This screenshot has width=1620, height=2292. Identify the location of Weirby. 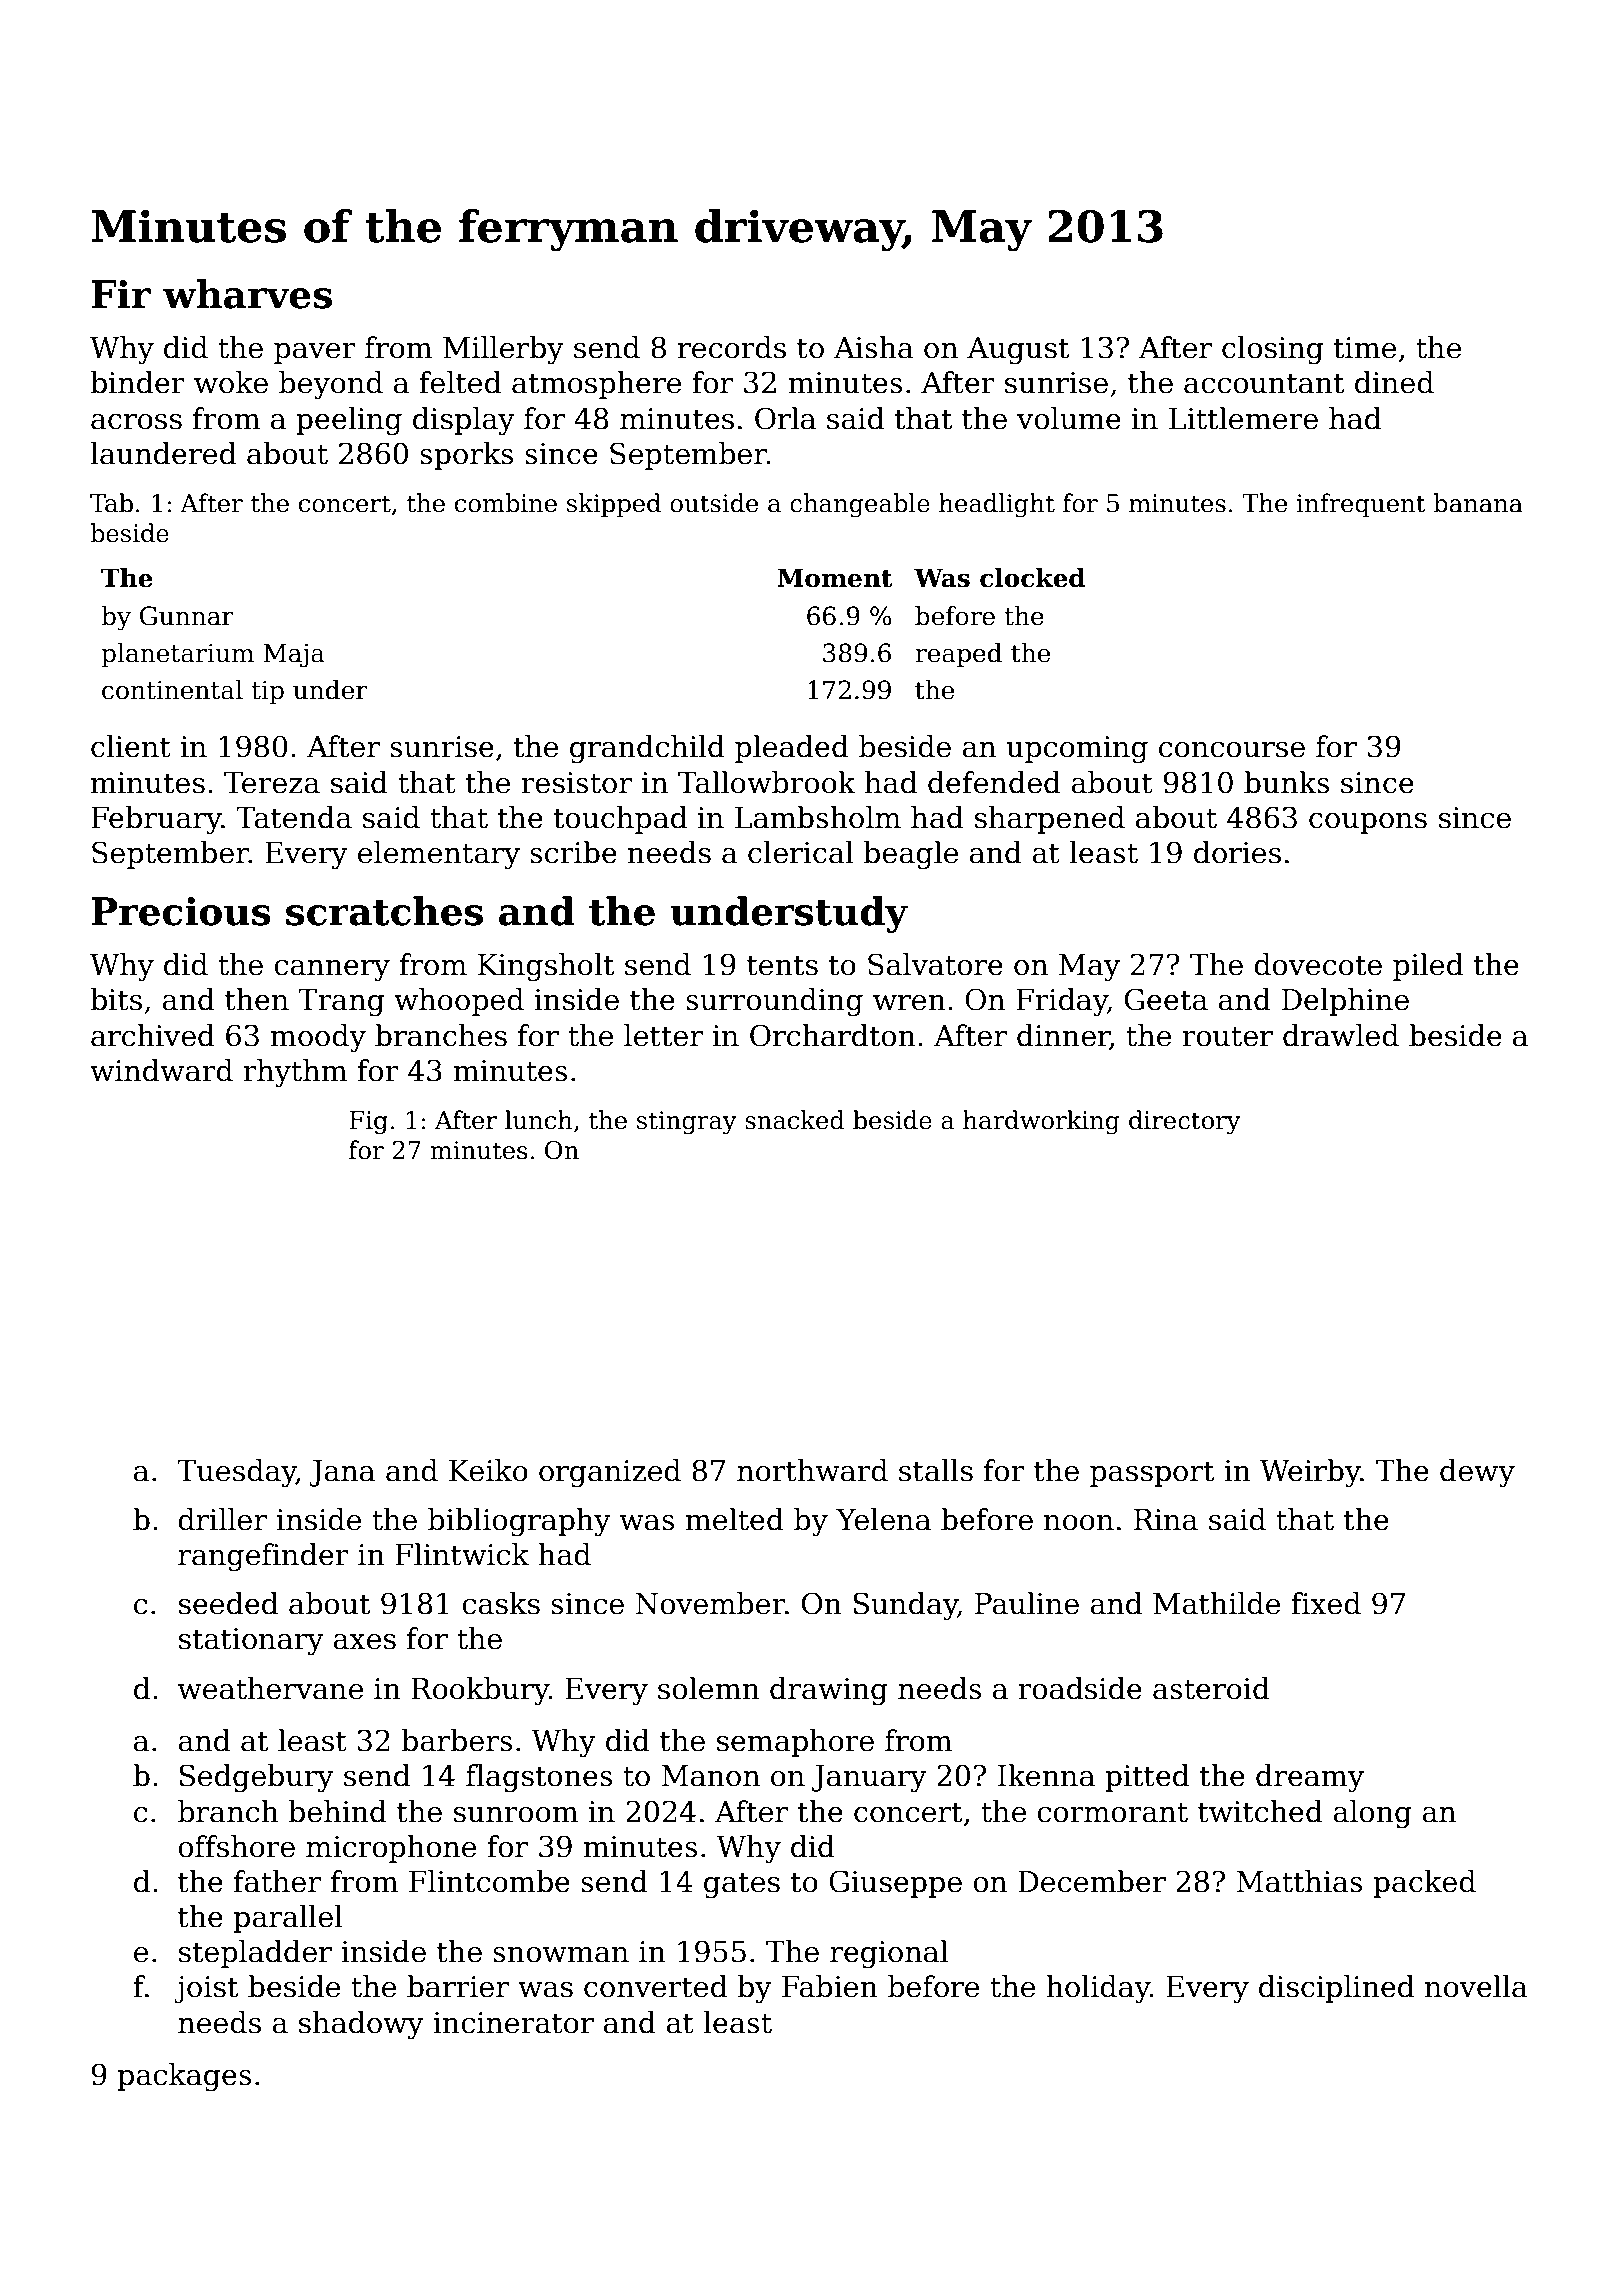
(1310, 1473).
